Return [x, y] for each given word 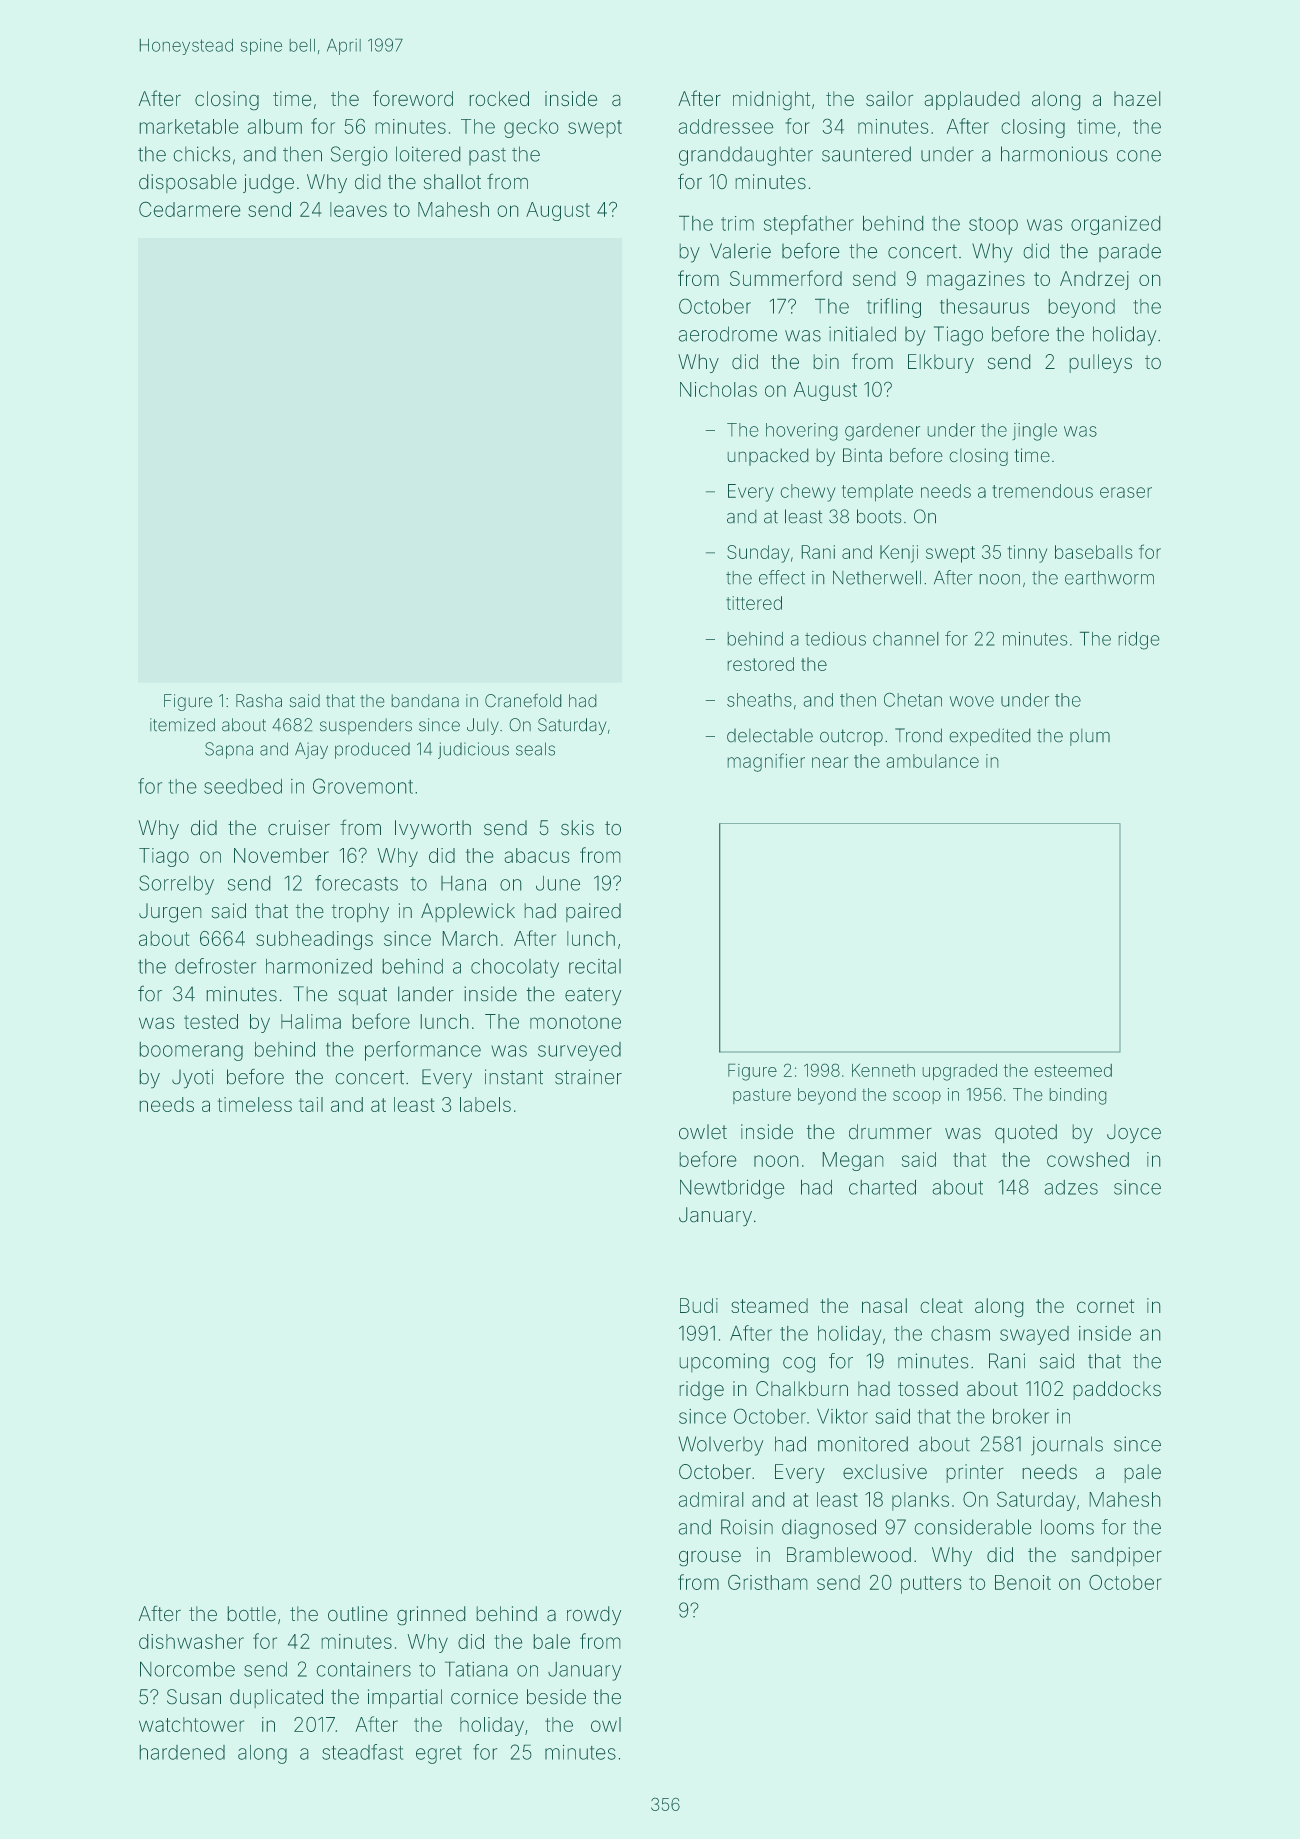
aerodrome [728, 334]
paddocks [1117, 1390]
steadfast [362, 1752]
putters [931, 1585]
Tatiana [476, 1669]
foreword [413, 98]
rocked [499, 98]
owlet [703, 1131]
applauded [972, 100]
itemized [182, 724]
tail [311, 1104]
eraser [1126, 492]
